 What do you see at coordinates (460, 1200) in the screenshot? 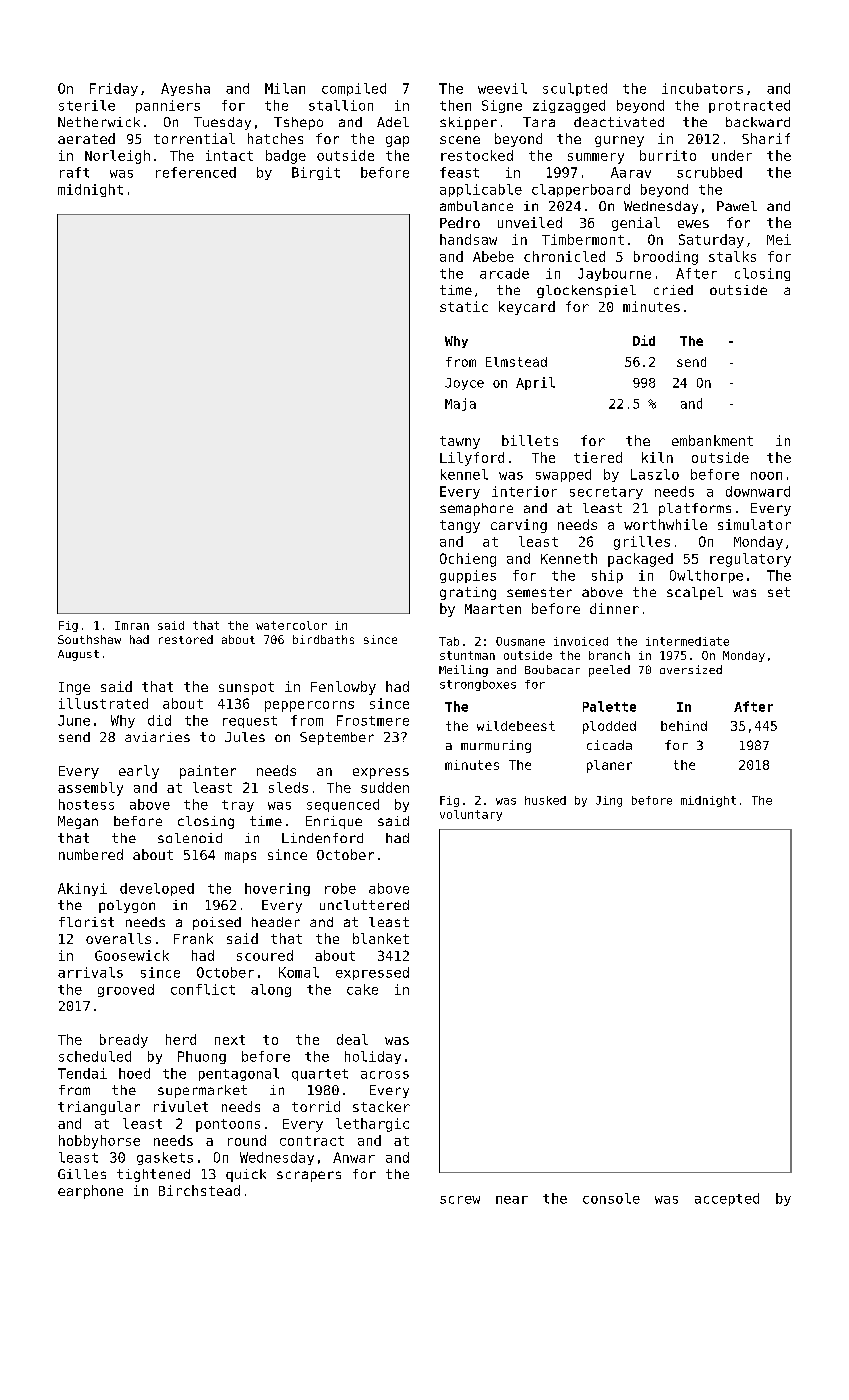
I see `screw` at bounding box center [460, 1200].
